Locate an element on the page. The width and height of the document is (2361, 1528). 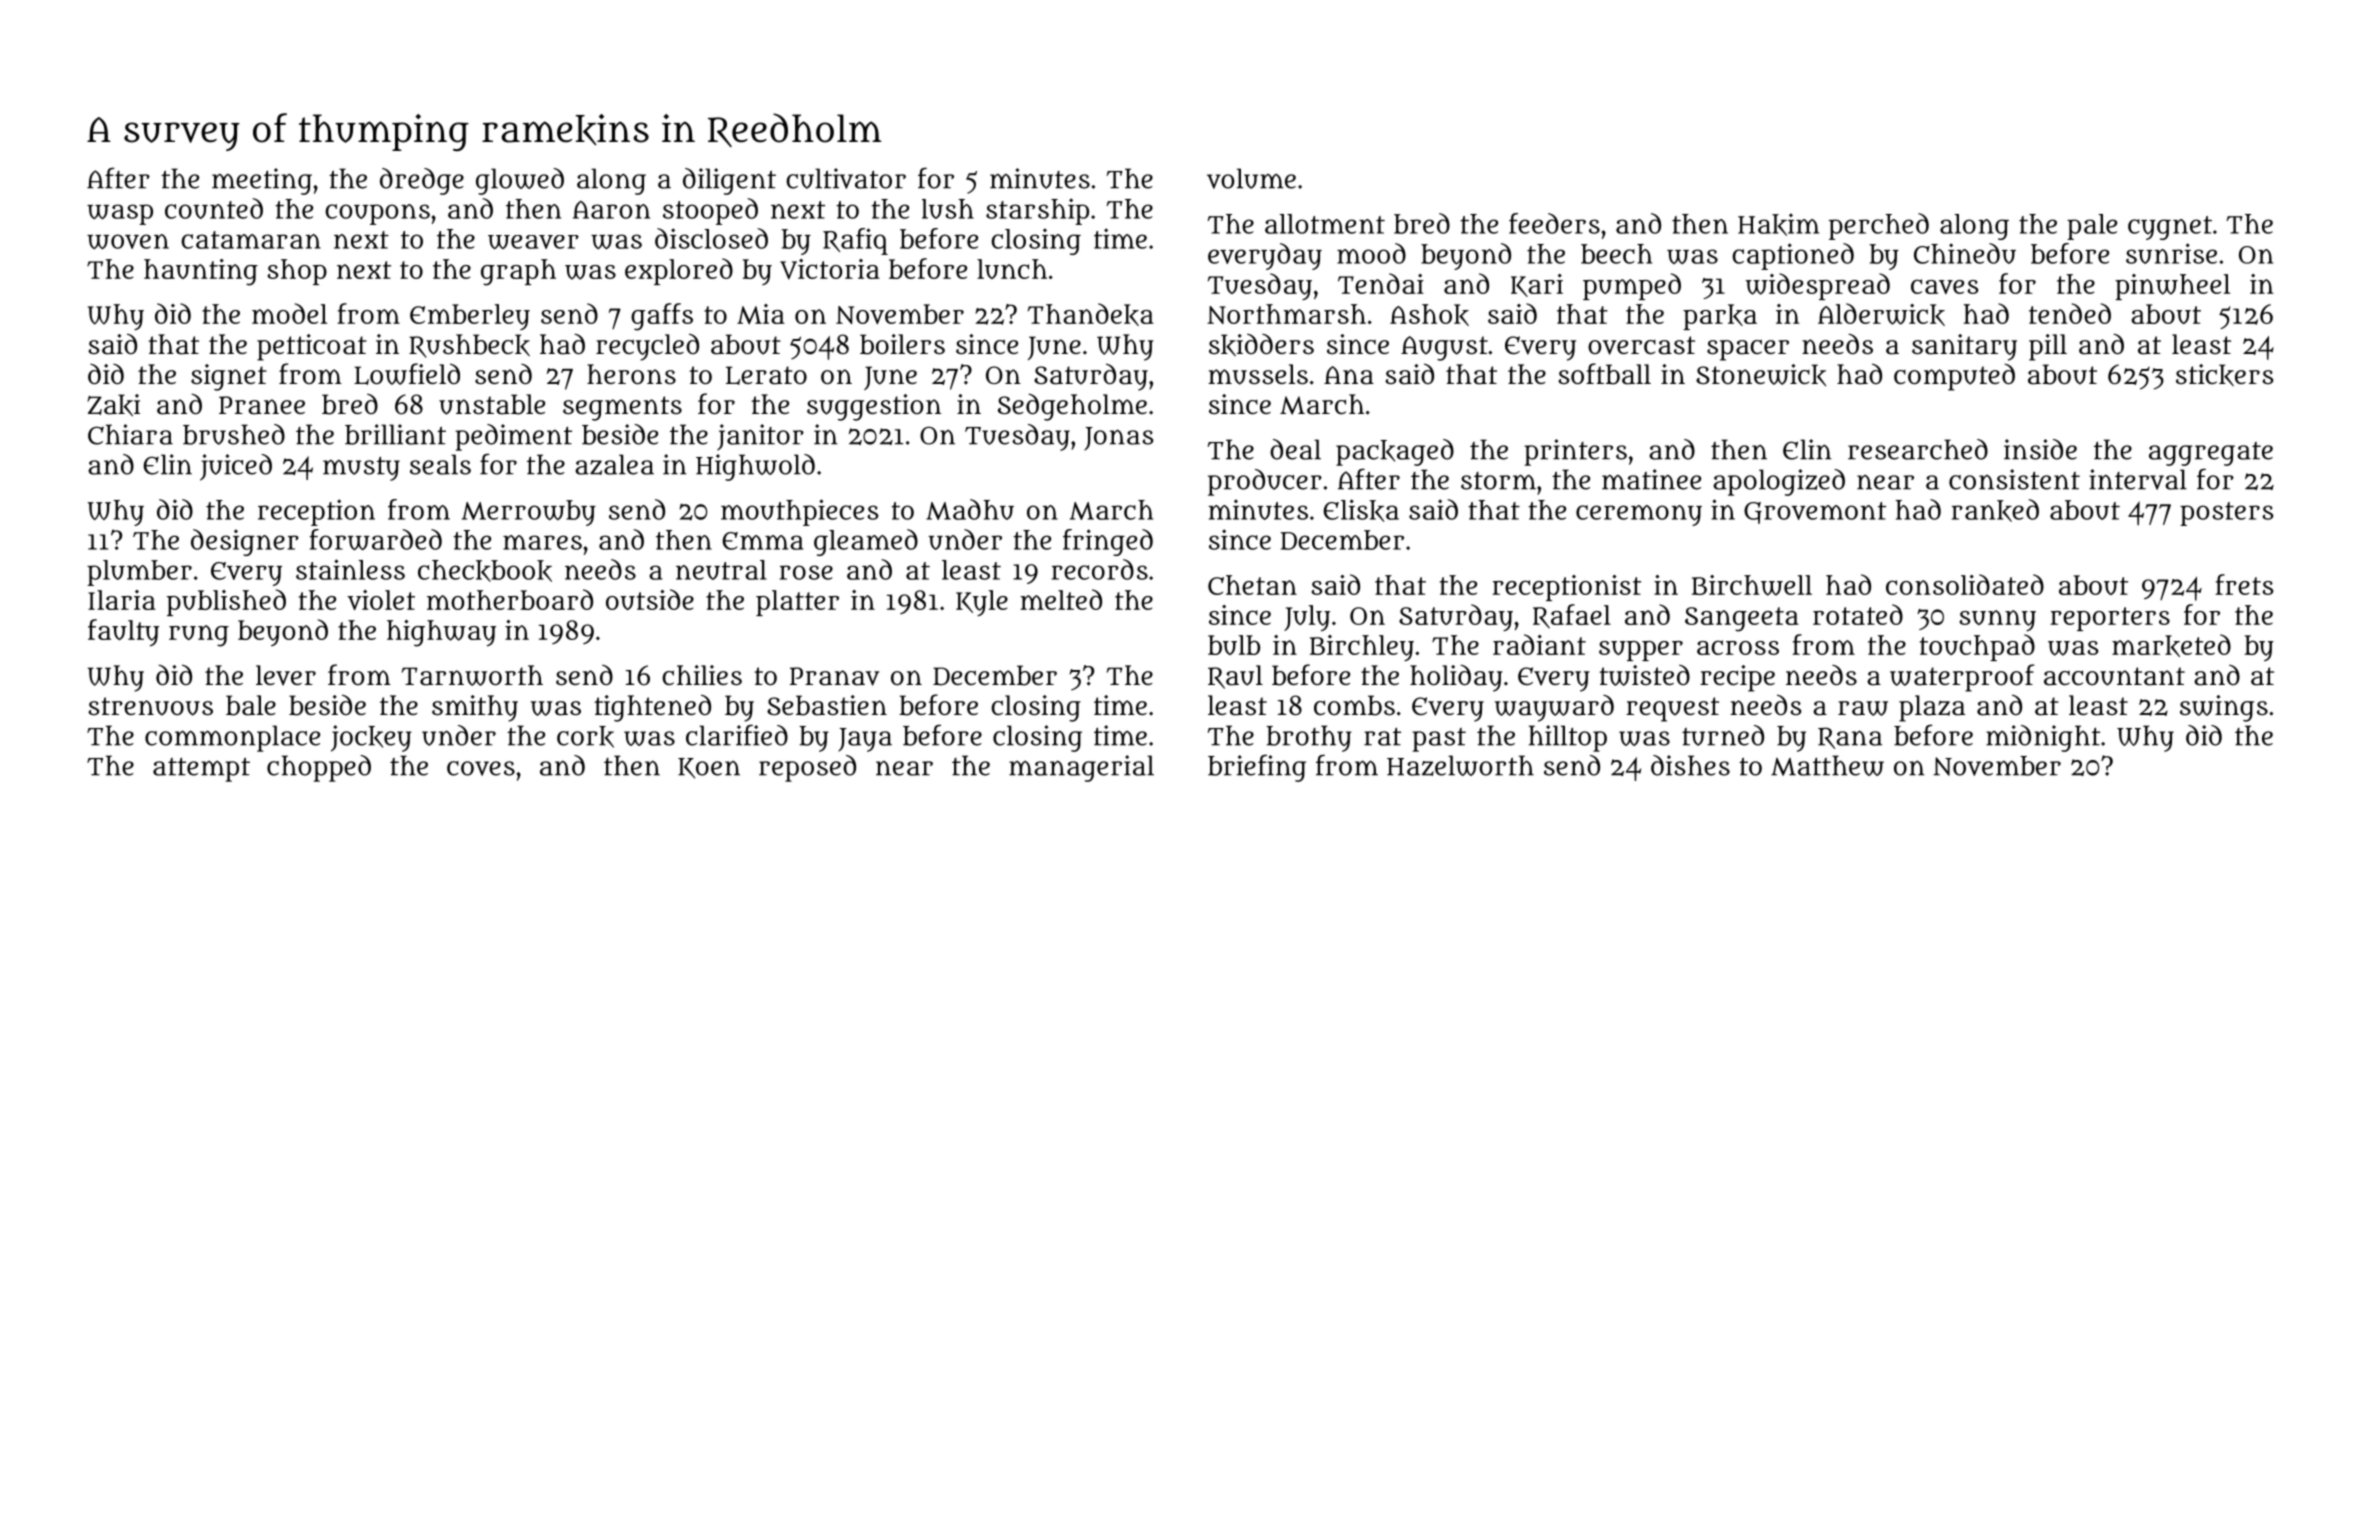
mares is located at coordinates (542, 542).
